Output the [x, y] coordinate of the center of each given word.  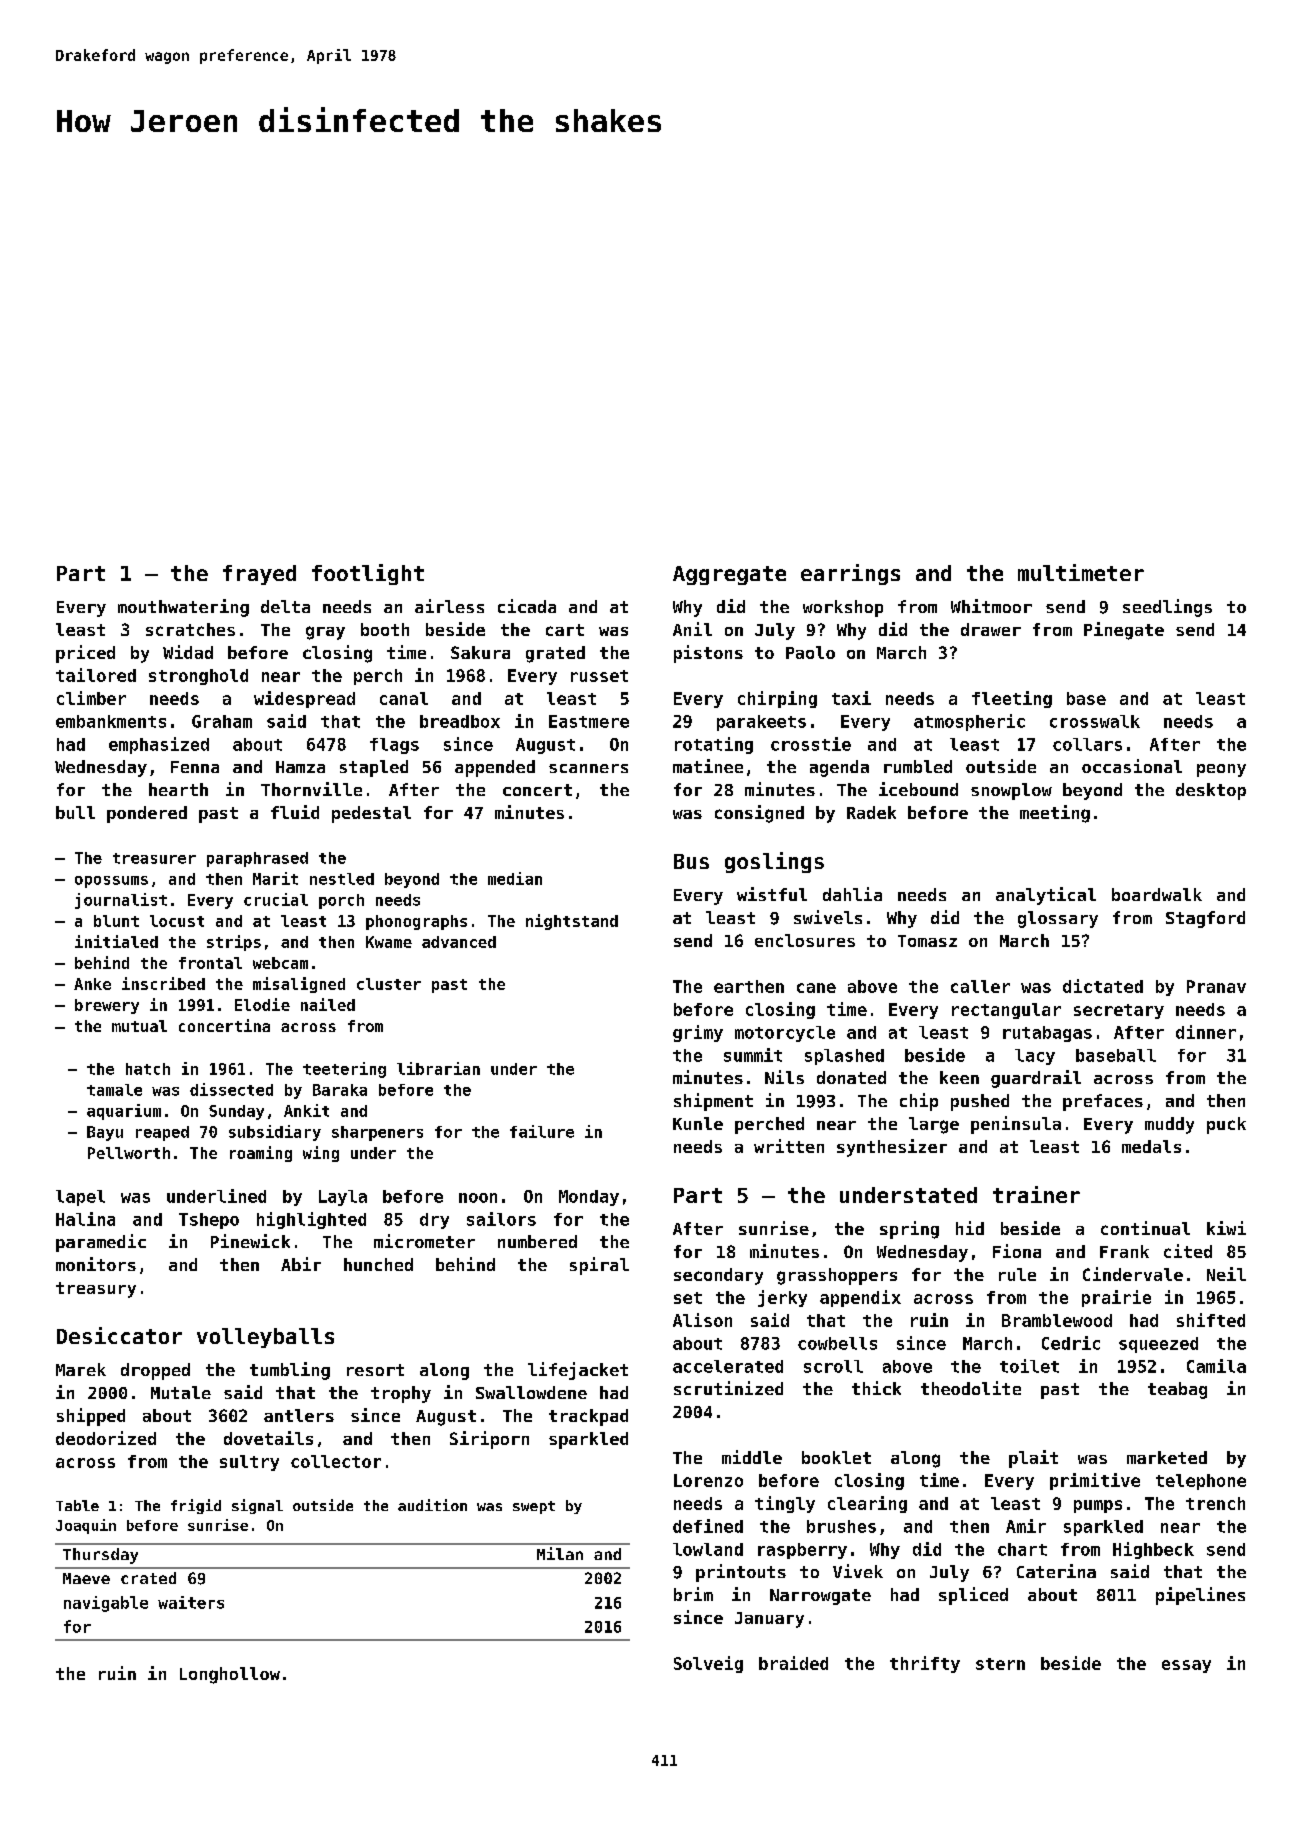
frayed [259, 575]
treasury [96, 1290]
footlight [368, 574]
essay [1186, 1666]
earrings [850, 574]
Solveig [708, 1664]
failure [542, 1131]
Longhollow [230, 1675]
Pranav [1216, 986]
